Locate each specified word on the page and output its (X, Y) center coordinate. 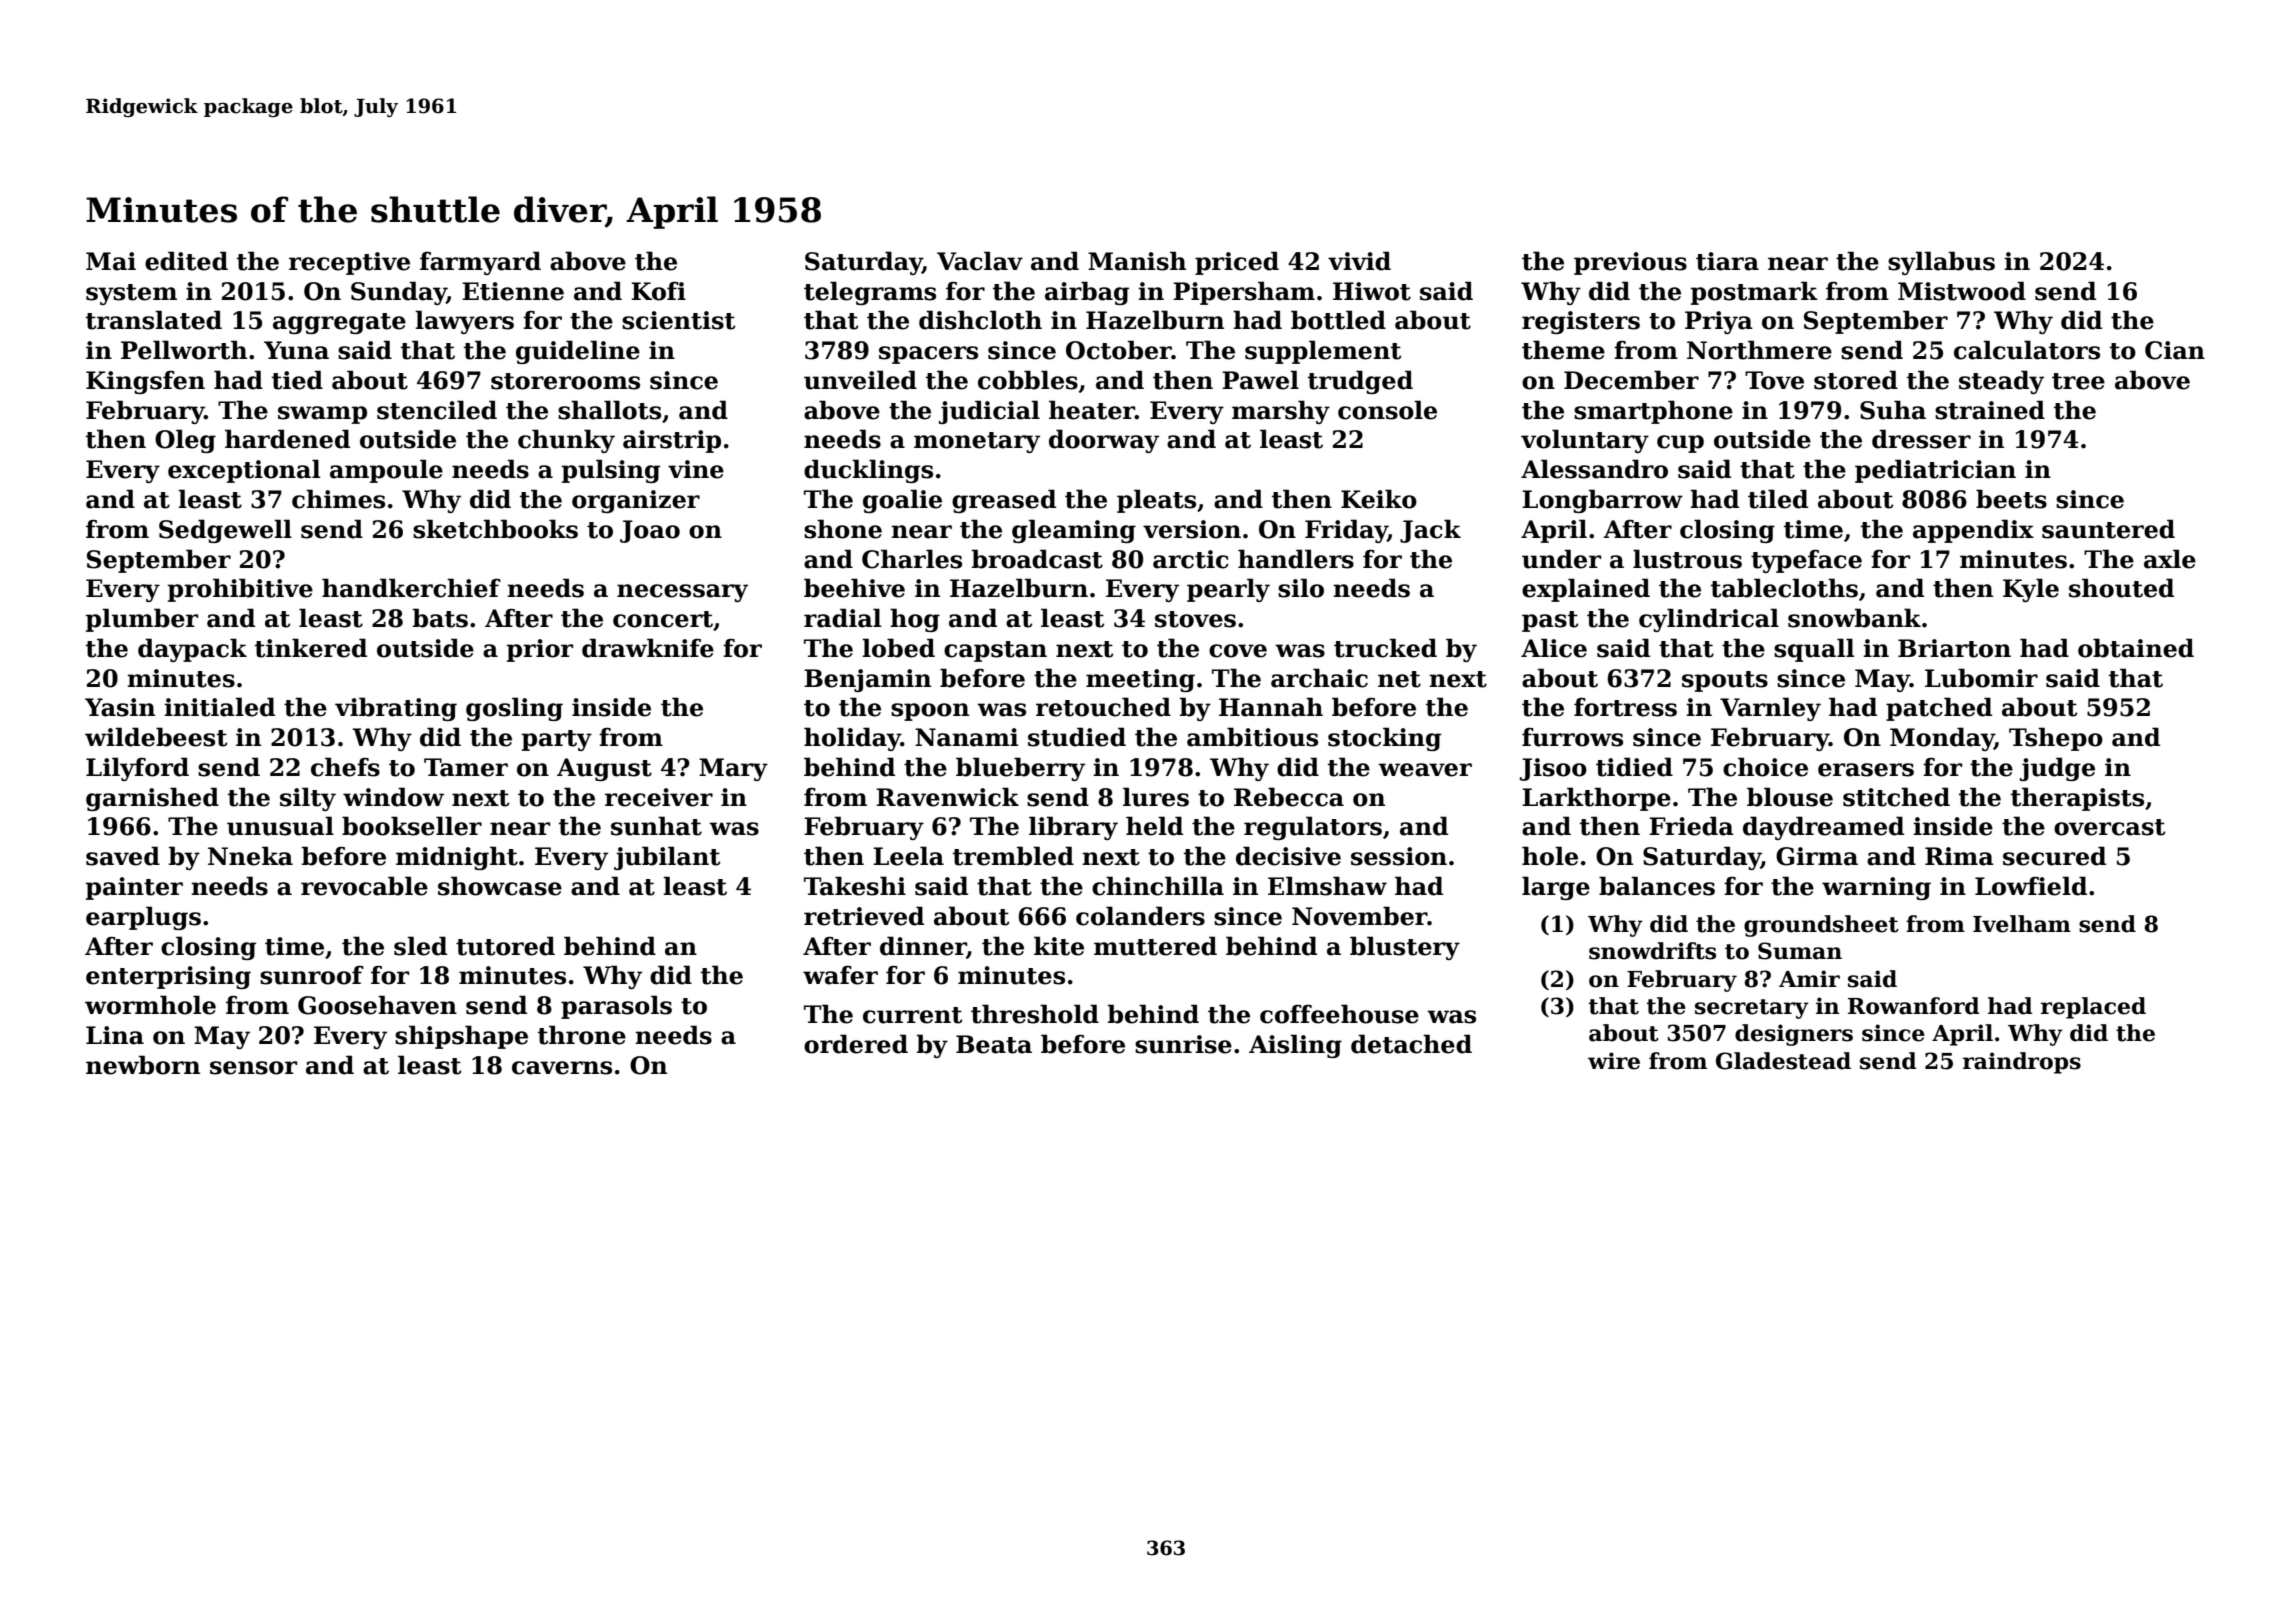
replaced (2093, 1008)
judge (2057, 769)
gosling (514, 709)
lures (1156, 797)
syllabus (1941, 263)
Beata (994, 1044)
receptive (349, 263)
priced (1237, 263)
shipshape (461, 1037)
